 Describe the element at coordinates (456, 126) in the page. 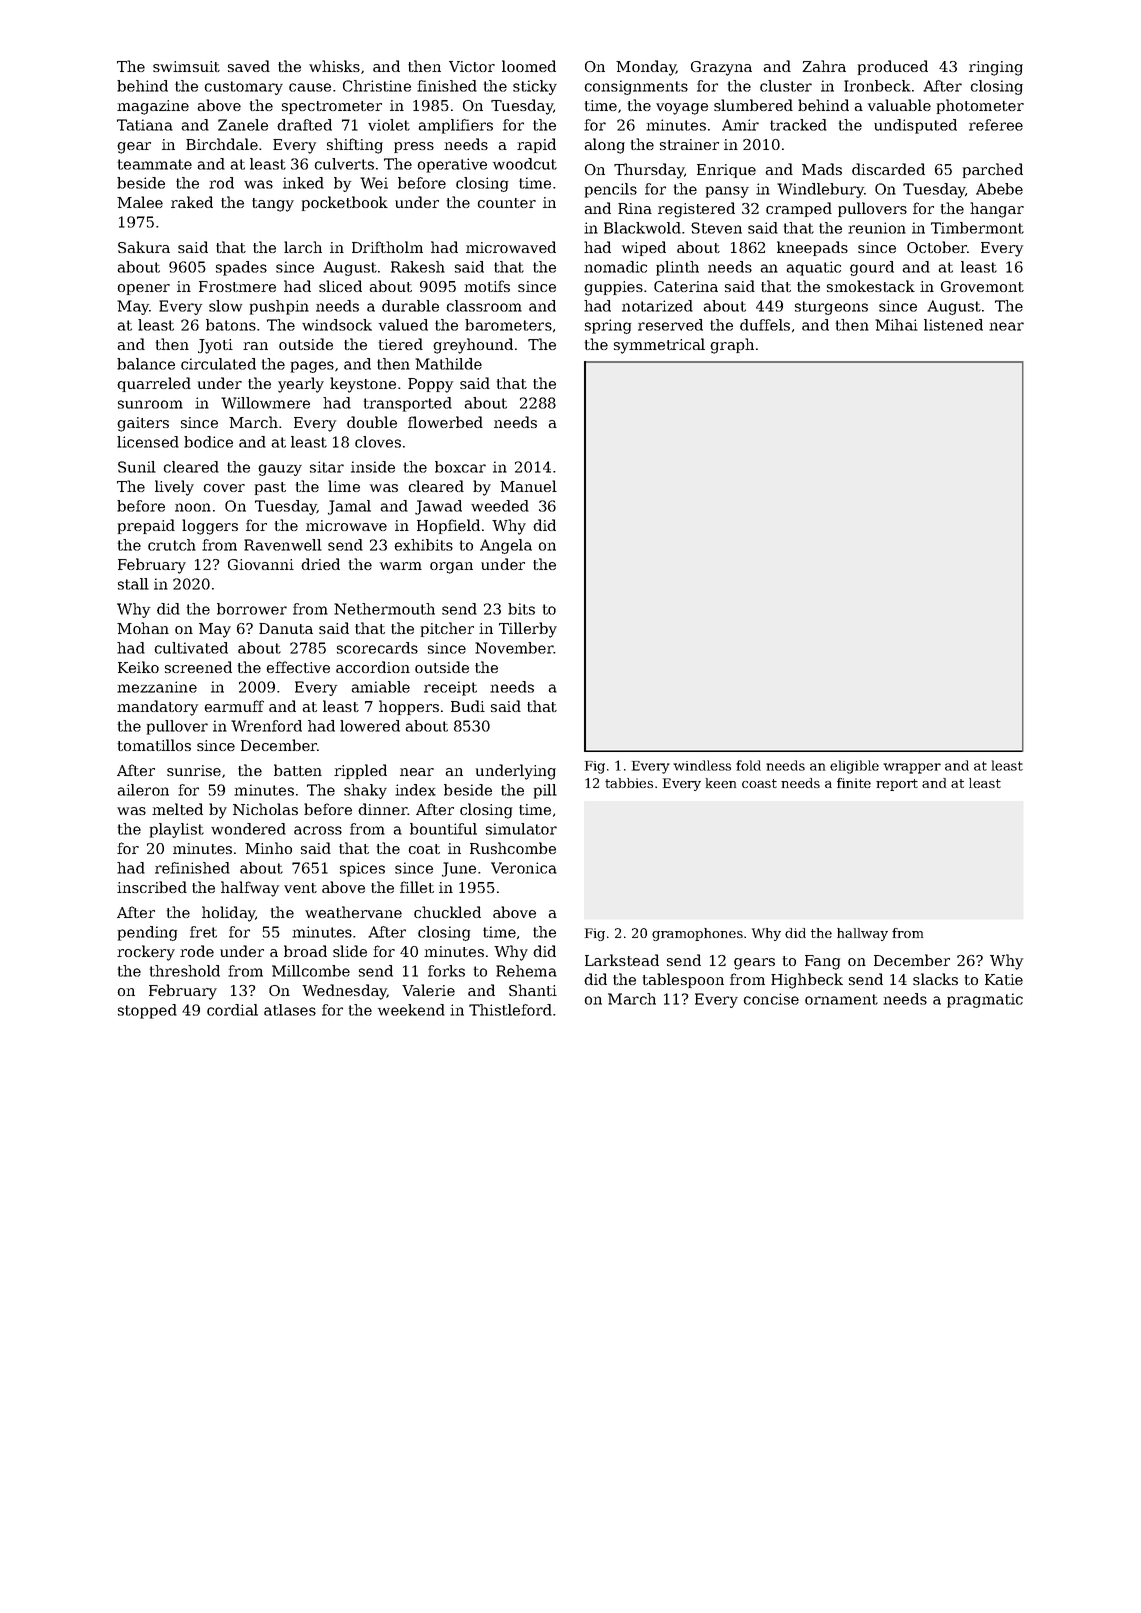

I see `amplifiers` at that location.
